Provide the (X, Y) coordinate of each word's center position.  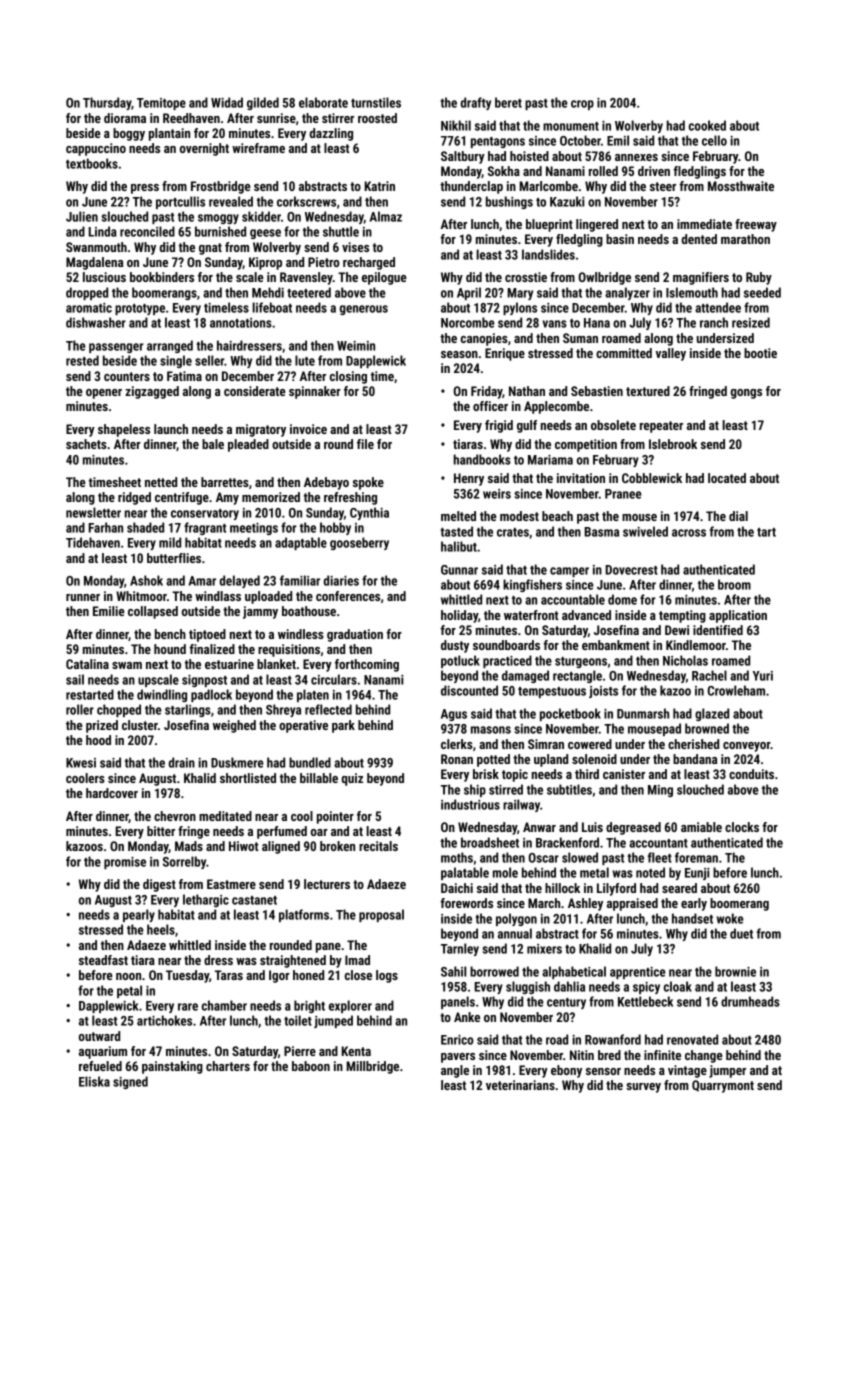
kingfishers (532, 585)
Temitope (161, 104)
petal (129, 991)
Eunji (697, 874)
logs (387, 976)
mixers (544, 949)
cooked (707, 125)
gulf (527, 426)
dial (738, 516)
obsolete (613, 425)
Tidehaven (93, 542)
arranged (170, 346)
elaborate (323, 102)
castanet (254, 900)
